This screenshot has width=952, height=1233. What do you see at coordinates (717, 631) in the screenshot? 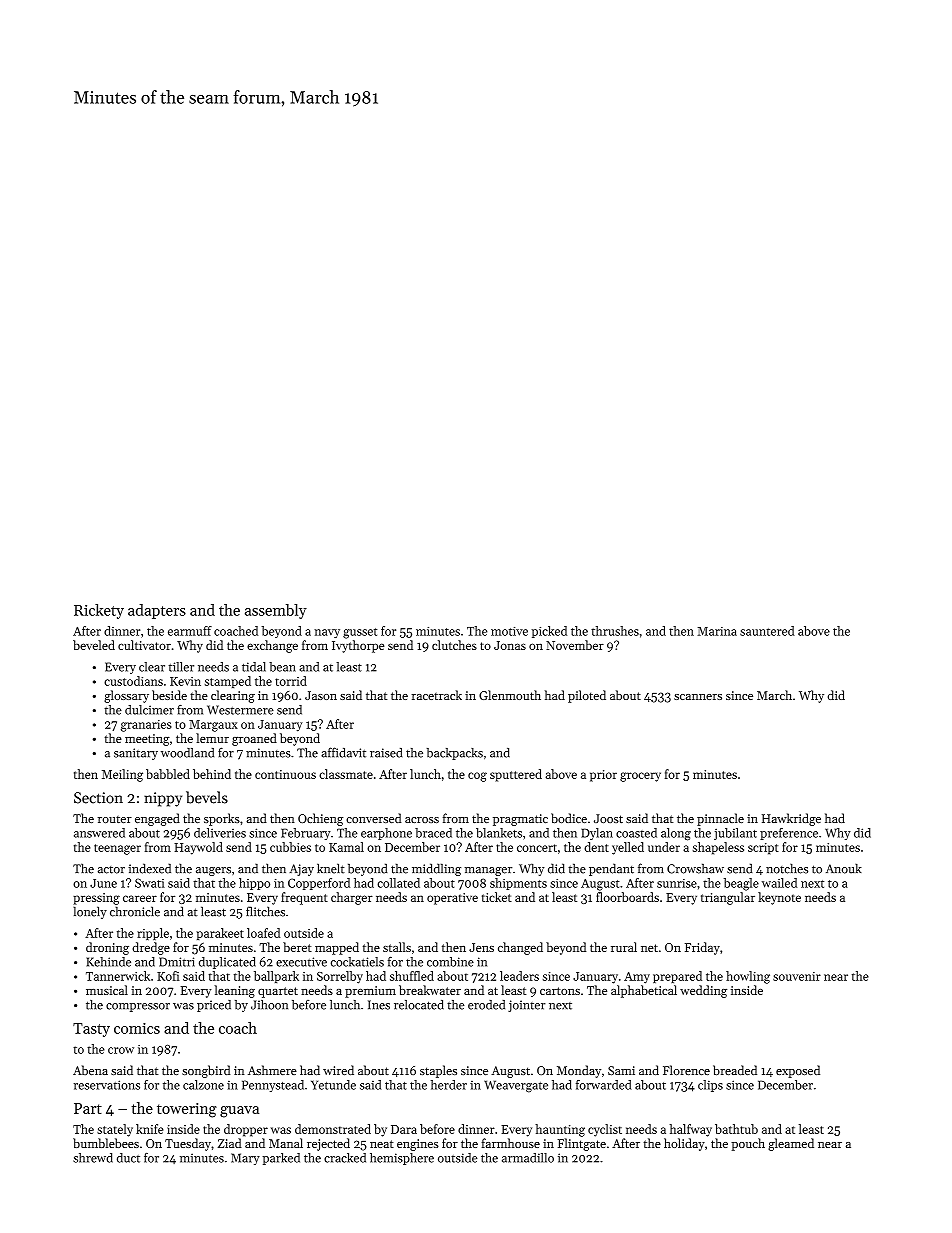
I see `Marina` at bounding box center [717, 631].
